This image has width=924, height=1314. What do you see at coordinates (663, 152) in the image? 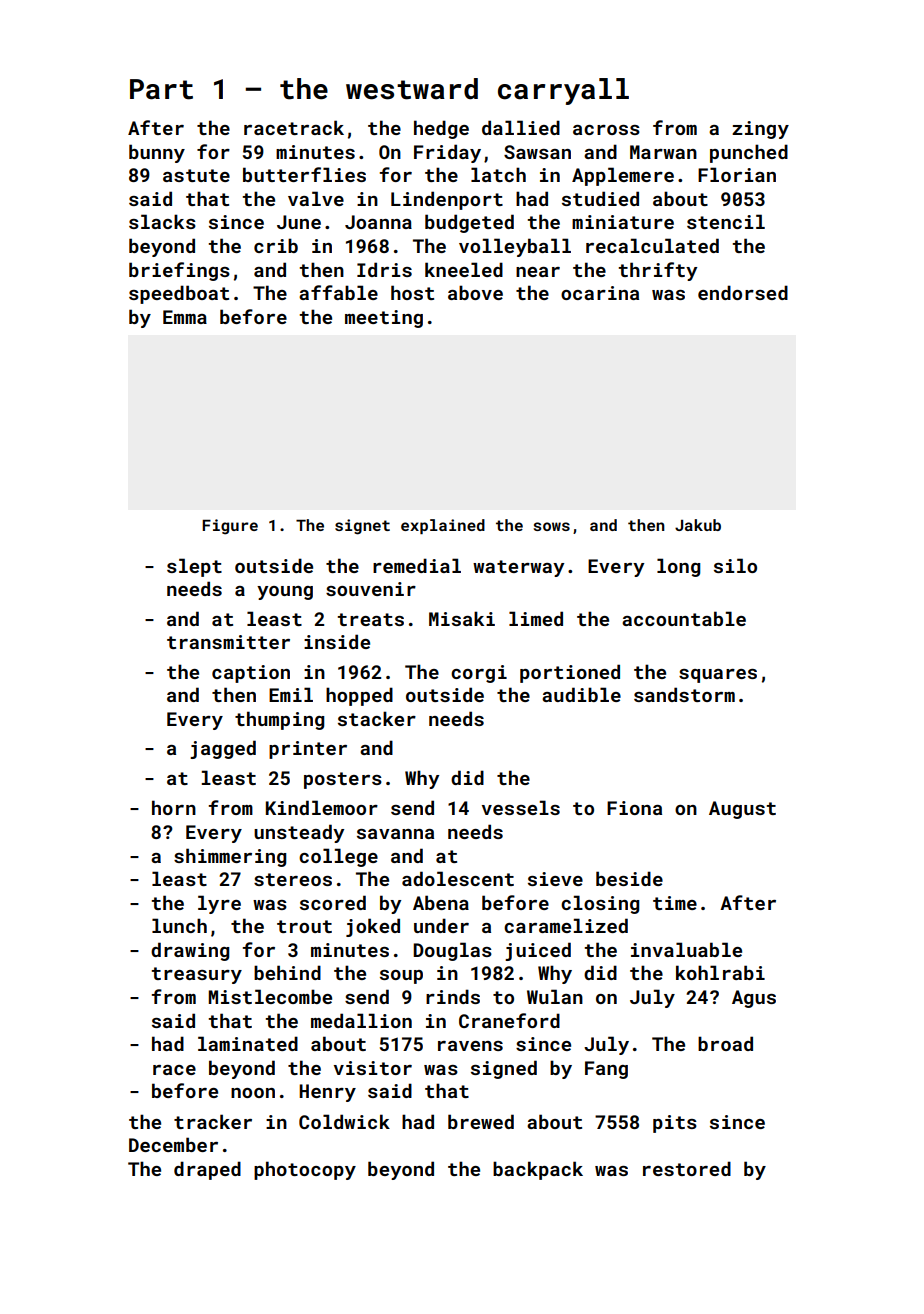
I see `Marwan` at bounding box center [663, 152].
